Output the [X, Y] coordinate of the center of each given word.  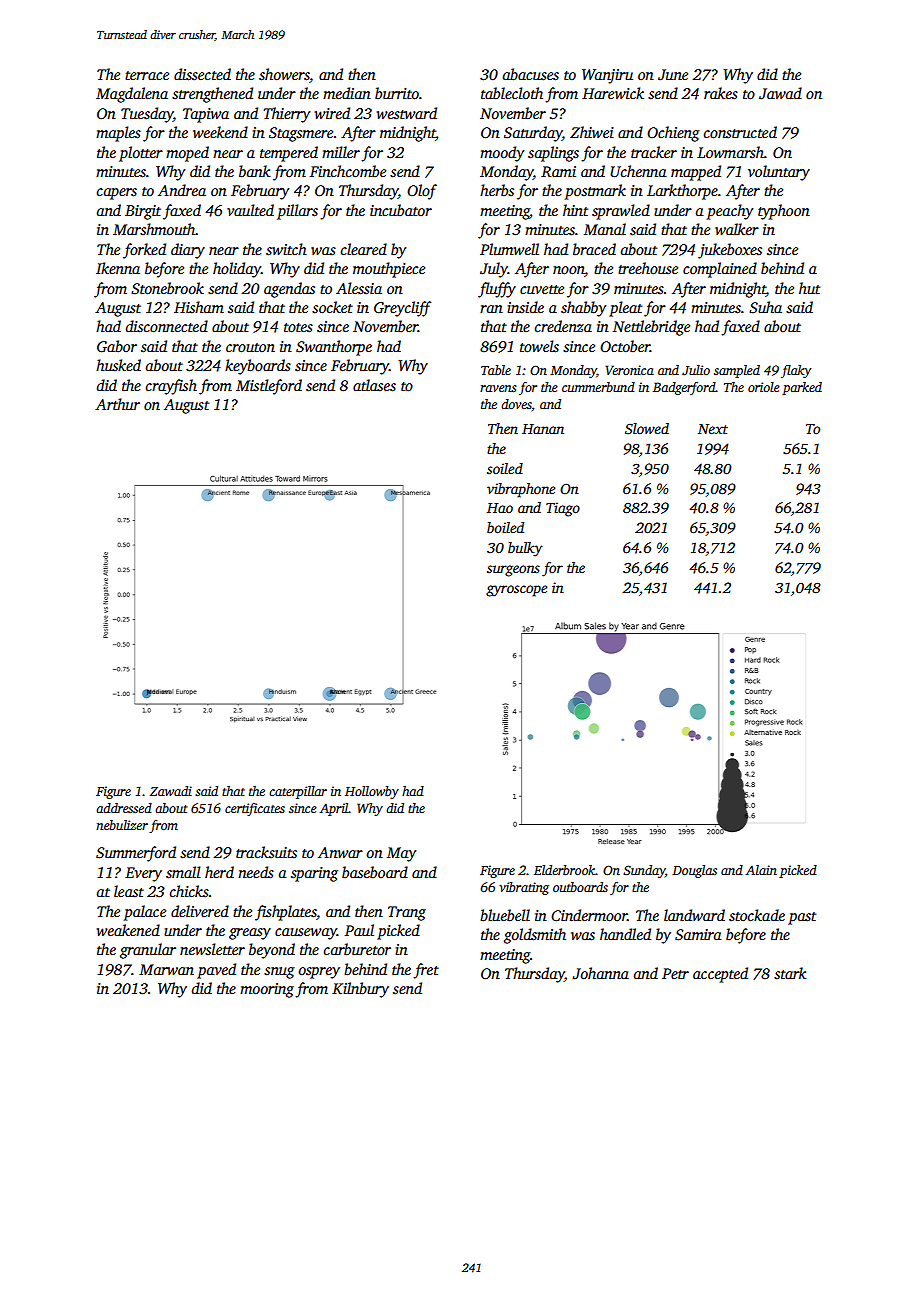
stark [790, 973]
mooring [267, 990]
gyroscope [516, 591]
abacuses [531, 74]
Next [713, 429]
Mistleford [269, 387]
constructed [740, 132]
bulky [525, 549]
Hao [500, 508]
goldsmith [535, 936]
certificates [255, 809]
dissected [202, 74]
